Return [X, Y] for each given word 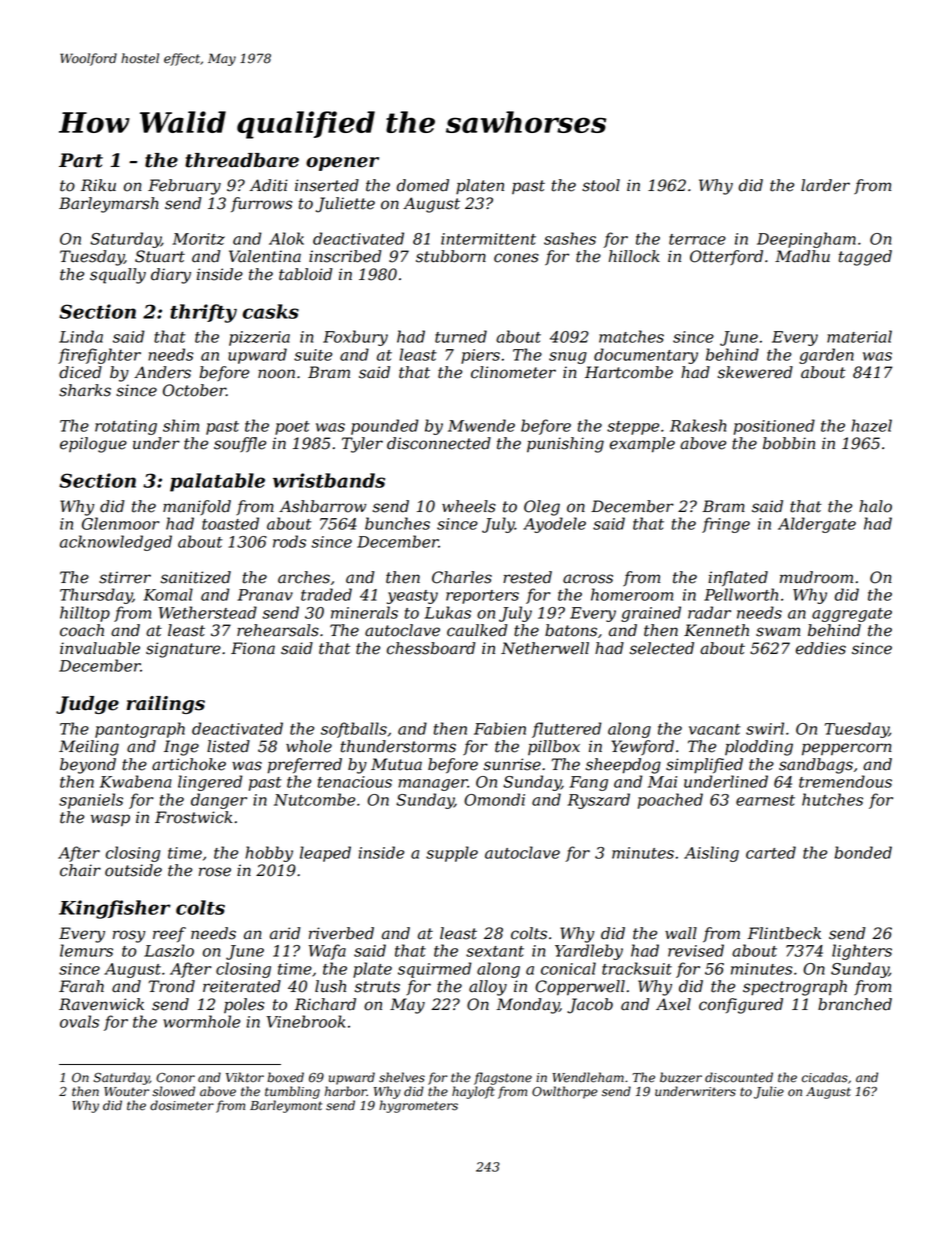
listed [228, 746]
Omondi [494, 799]
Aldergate [817, 525]
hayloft [473, 1092]
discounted [739, 1077]
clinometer [513, 372]
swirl [765, 728]
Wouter [126, 1092]
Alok [286, 238]
